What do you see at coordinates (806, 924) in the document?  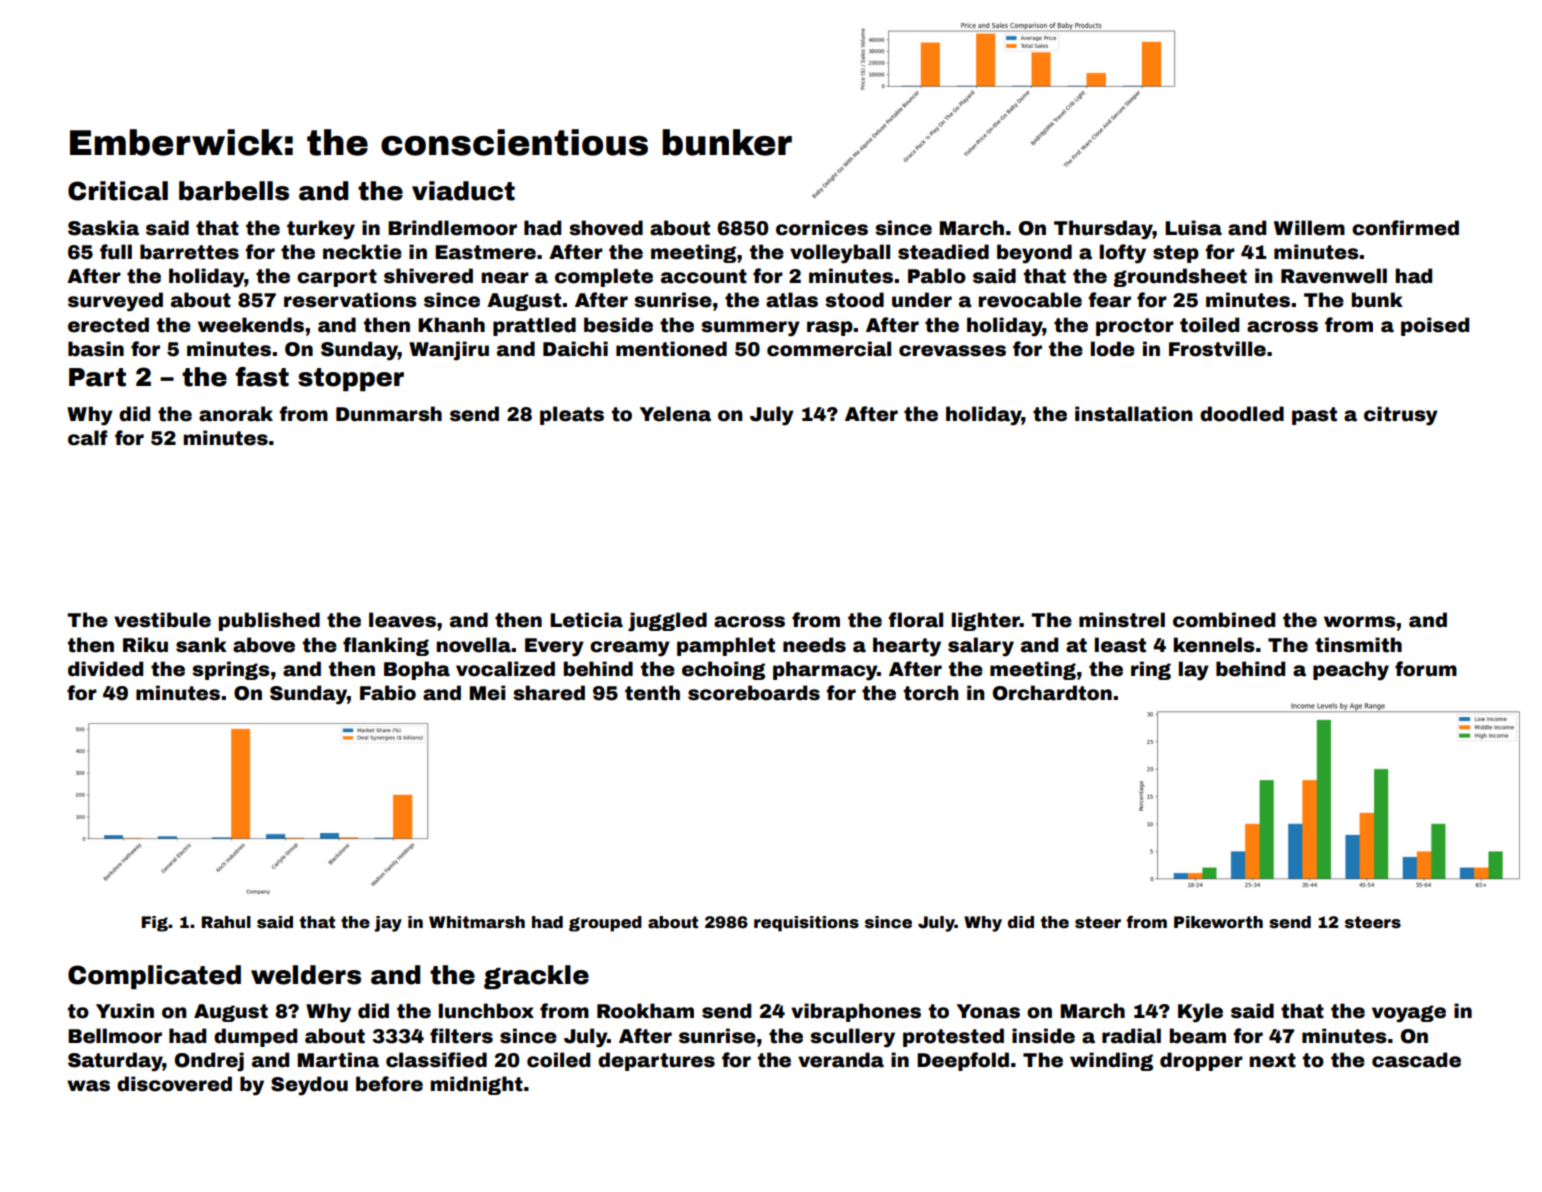 I see `requisitions` at bounding box center [806, 924].
